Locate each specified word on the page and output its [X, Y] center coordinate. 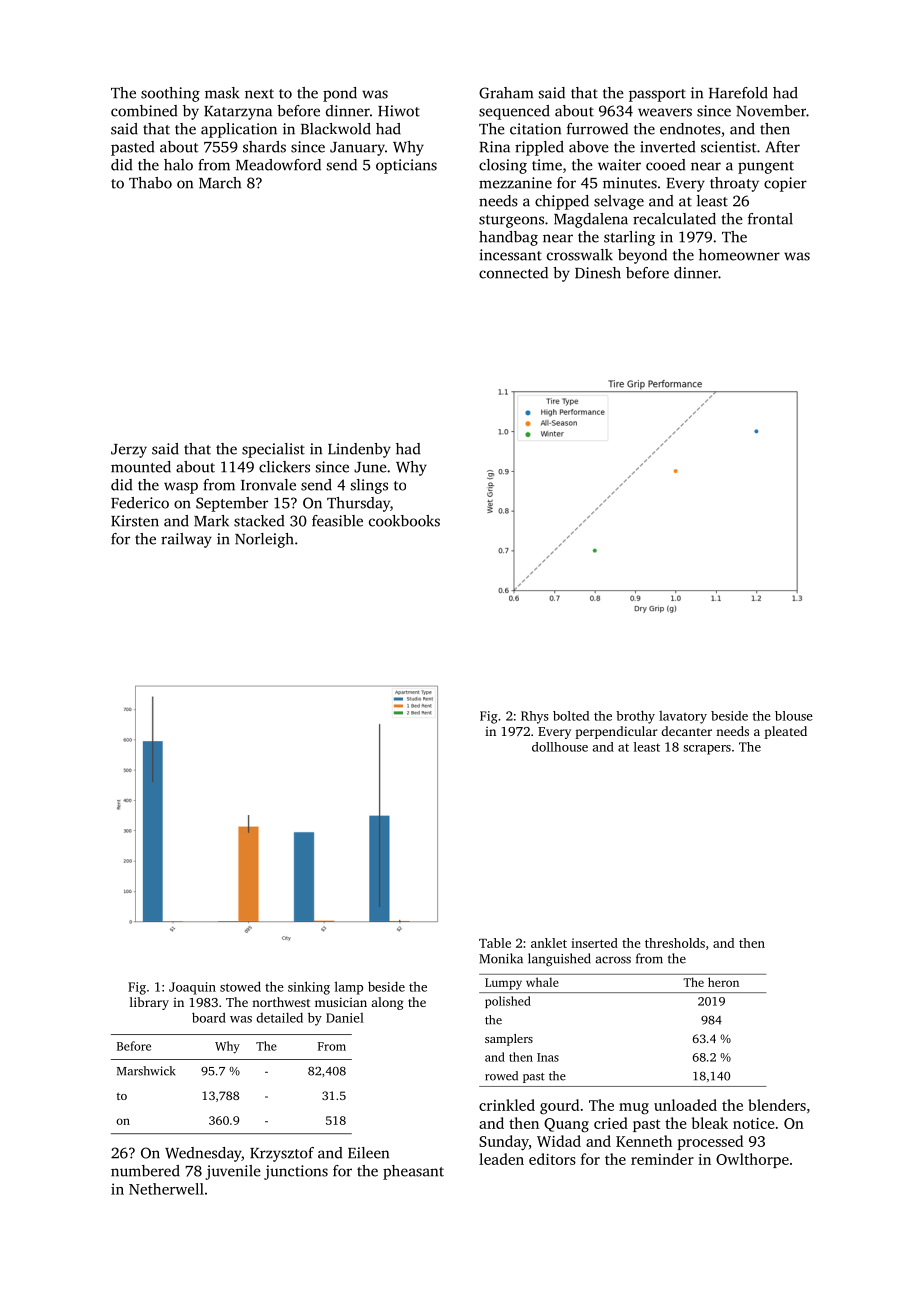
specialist [273, 450]
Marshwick [146, 1071]
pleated [785, 732]
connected [513, 273]
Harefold [738, 93]
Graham [506, 93]
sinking [309, 988]
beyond [642, 256]
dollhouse [560, 747]
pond [340, 94]
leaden [501, 1159]
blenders [777, 1105]
